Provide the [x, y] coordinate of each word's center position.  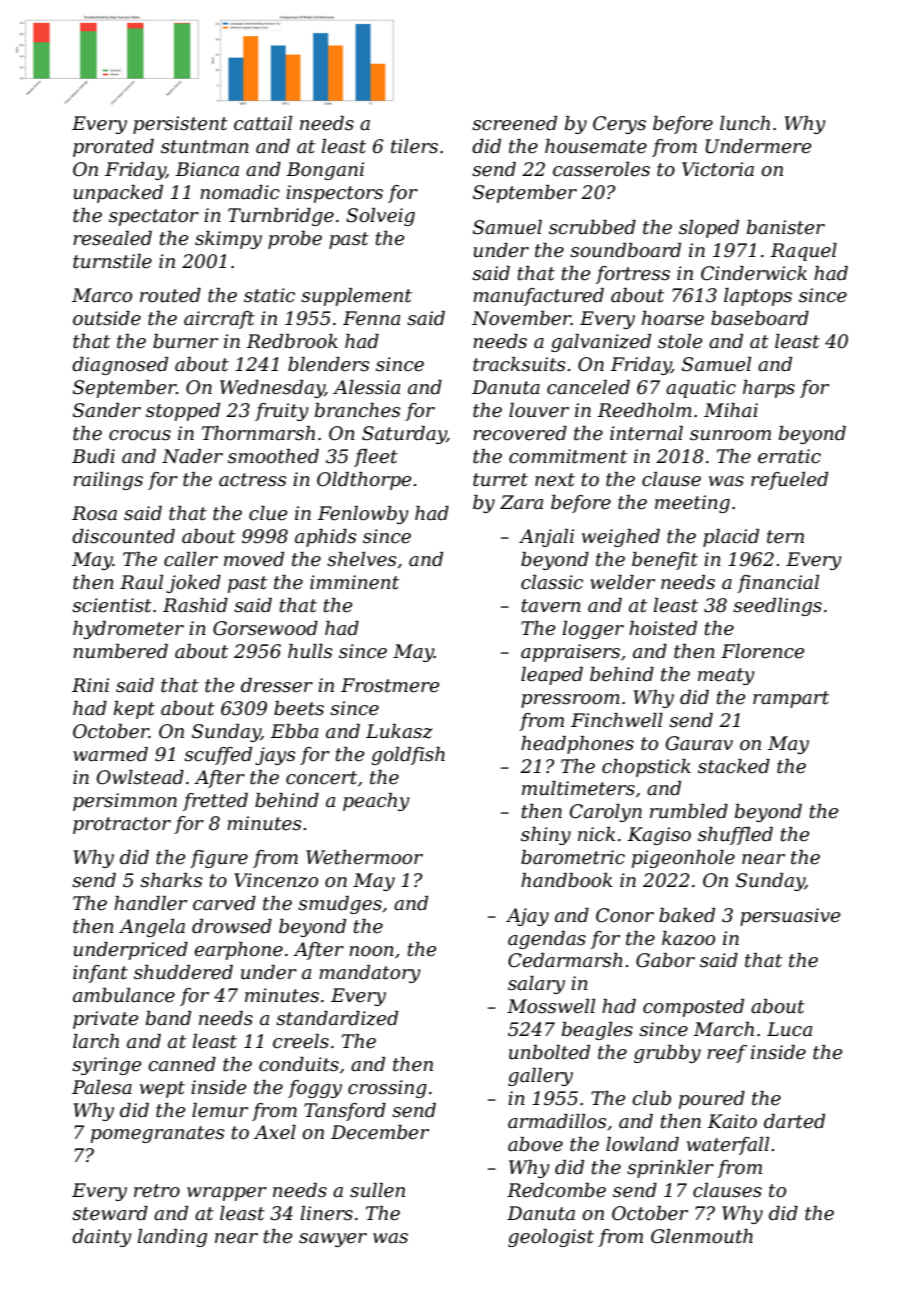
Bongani [325, 171]
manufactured [538, 297]
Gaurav [699, 743]
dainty [102, 1238]
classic [552, 582]
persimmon [125, 802]
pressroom [570, 701]
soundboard [625, 250]
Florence [763, 651]
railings [108, 481]
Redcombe [556, 1190]
